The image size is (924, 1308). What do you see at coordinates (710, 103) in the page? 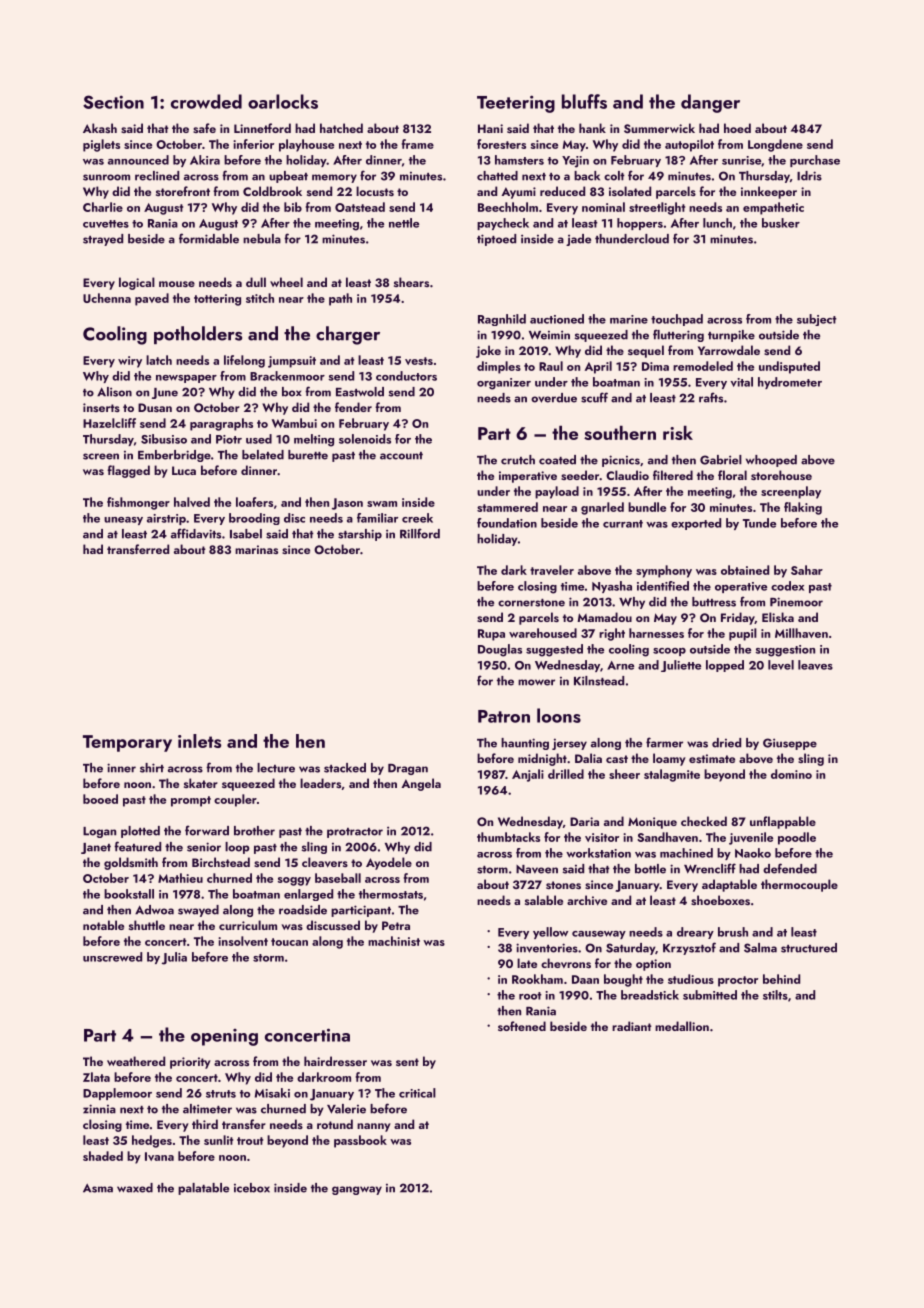
I see `danger` at bounding box center [710, 103].
